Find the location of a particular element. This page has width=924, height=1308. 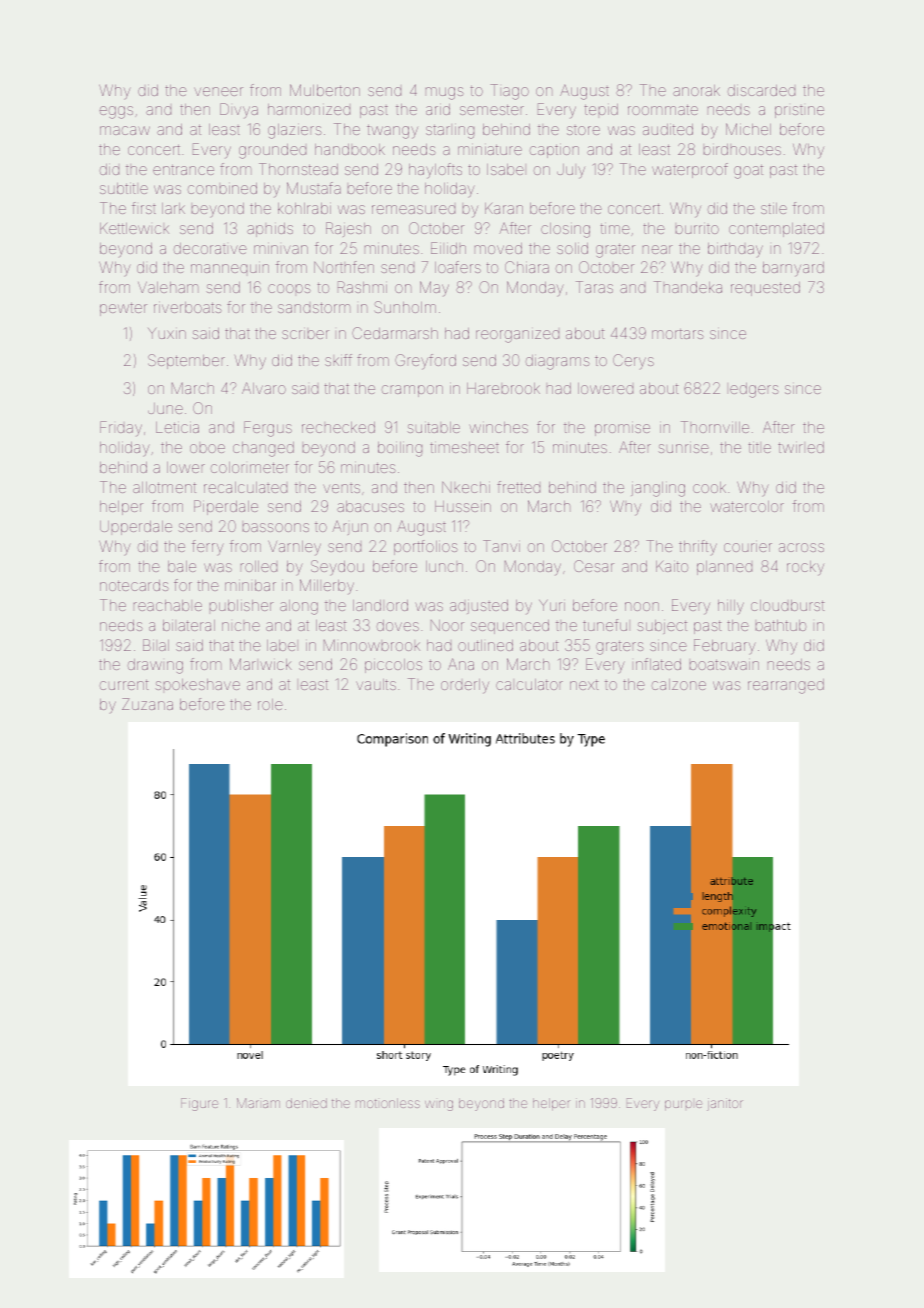

allotment is located at coordinates (164, 487).
